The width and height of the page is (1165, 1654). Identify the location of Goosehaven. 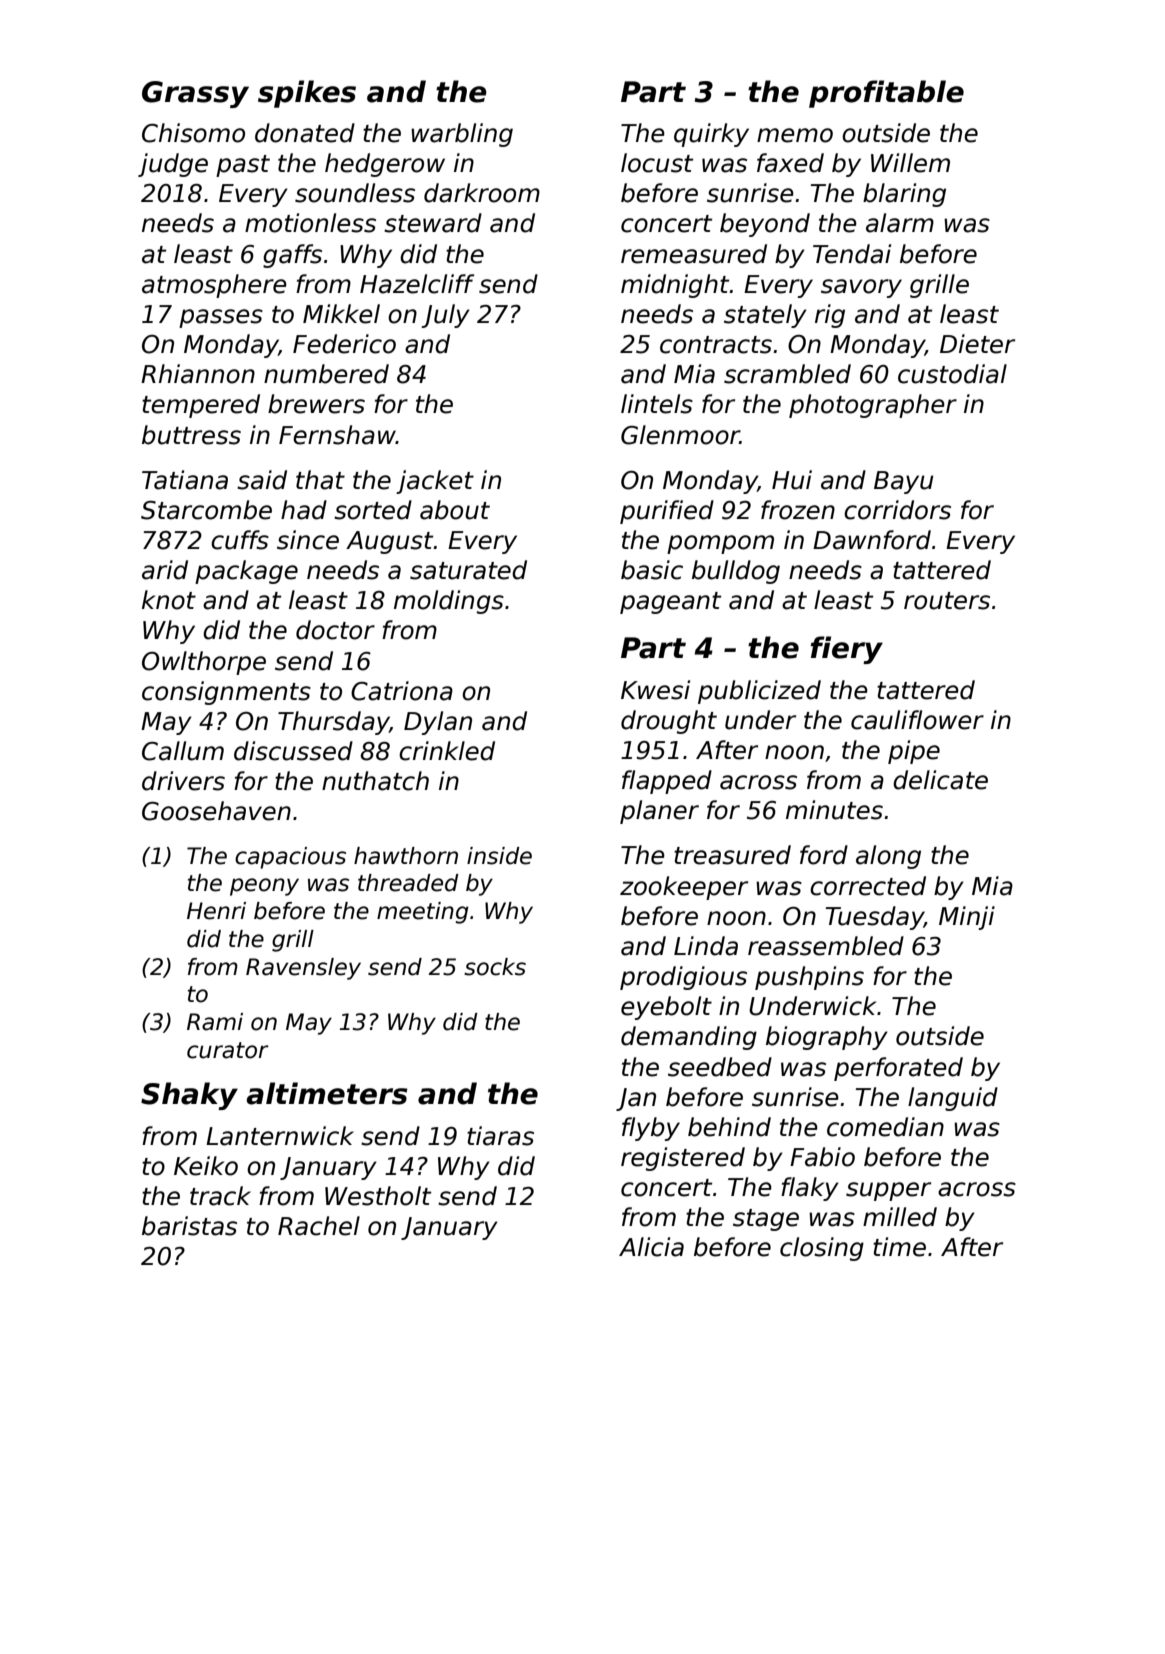
(216, 811).
